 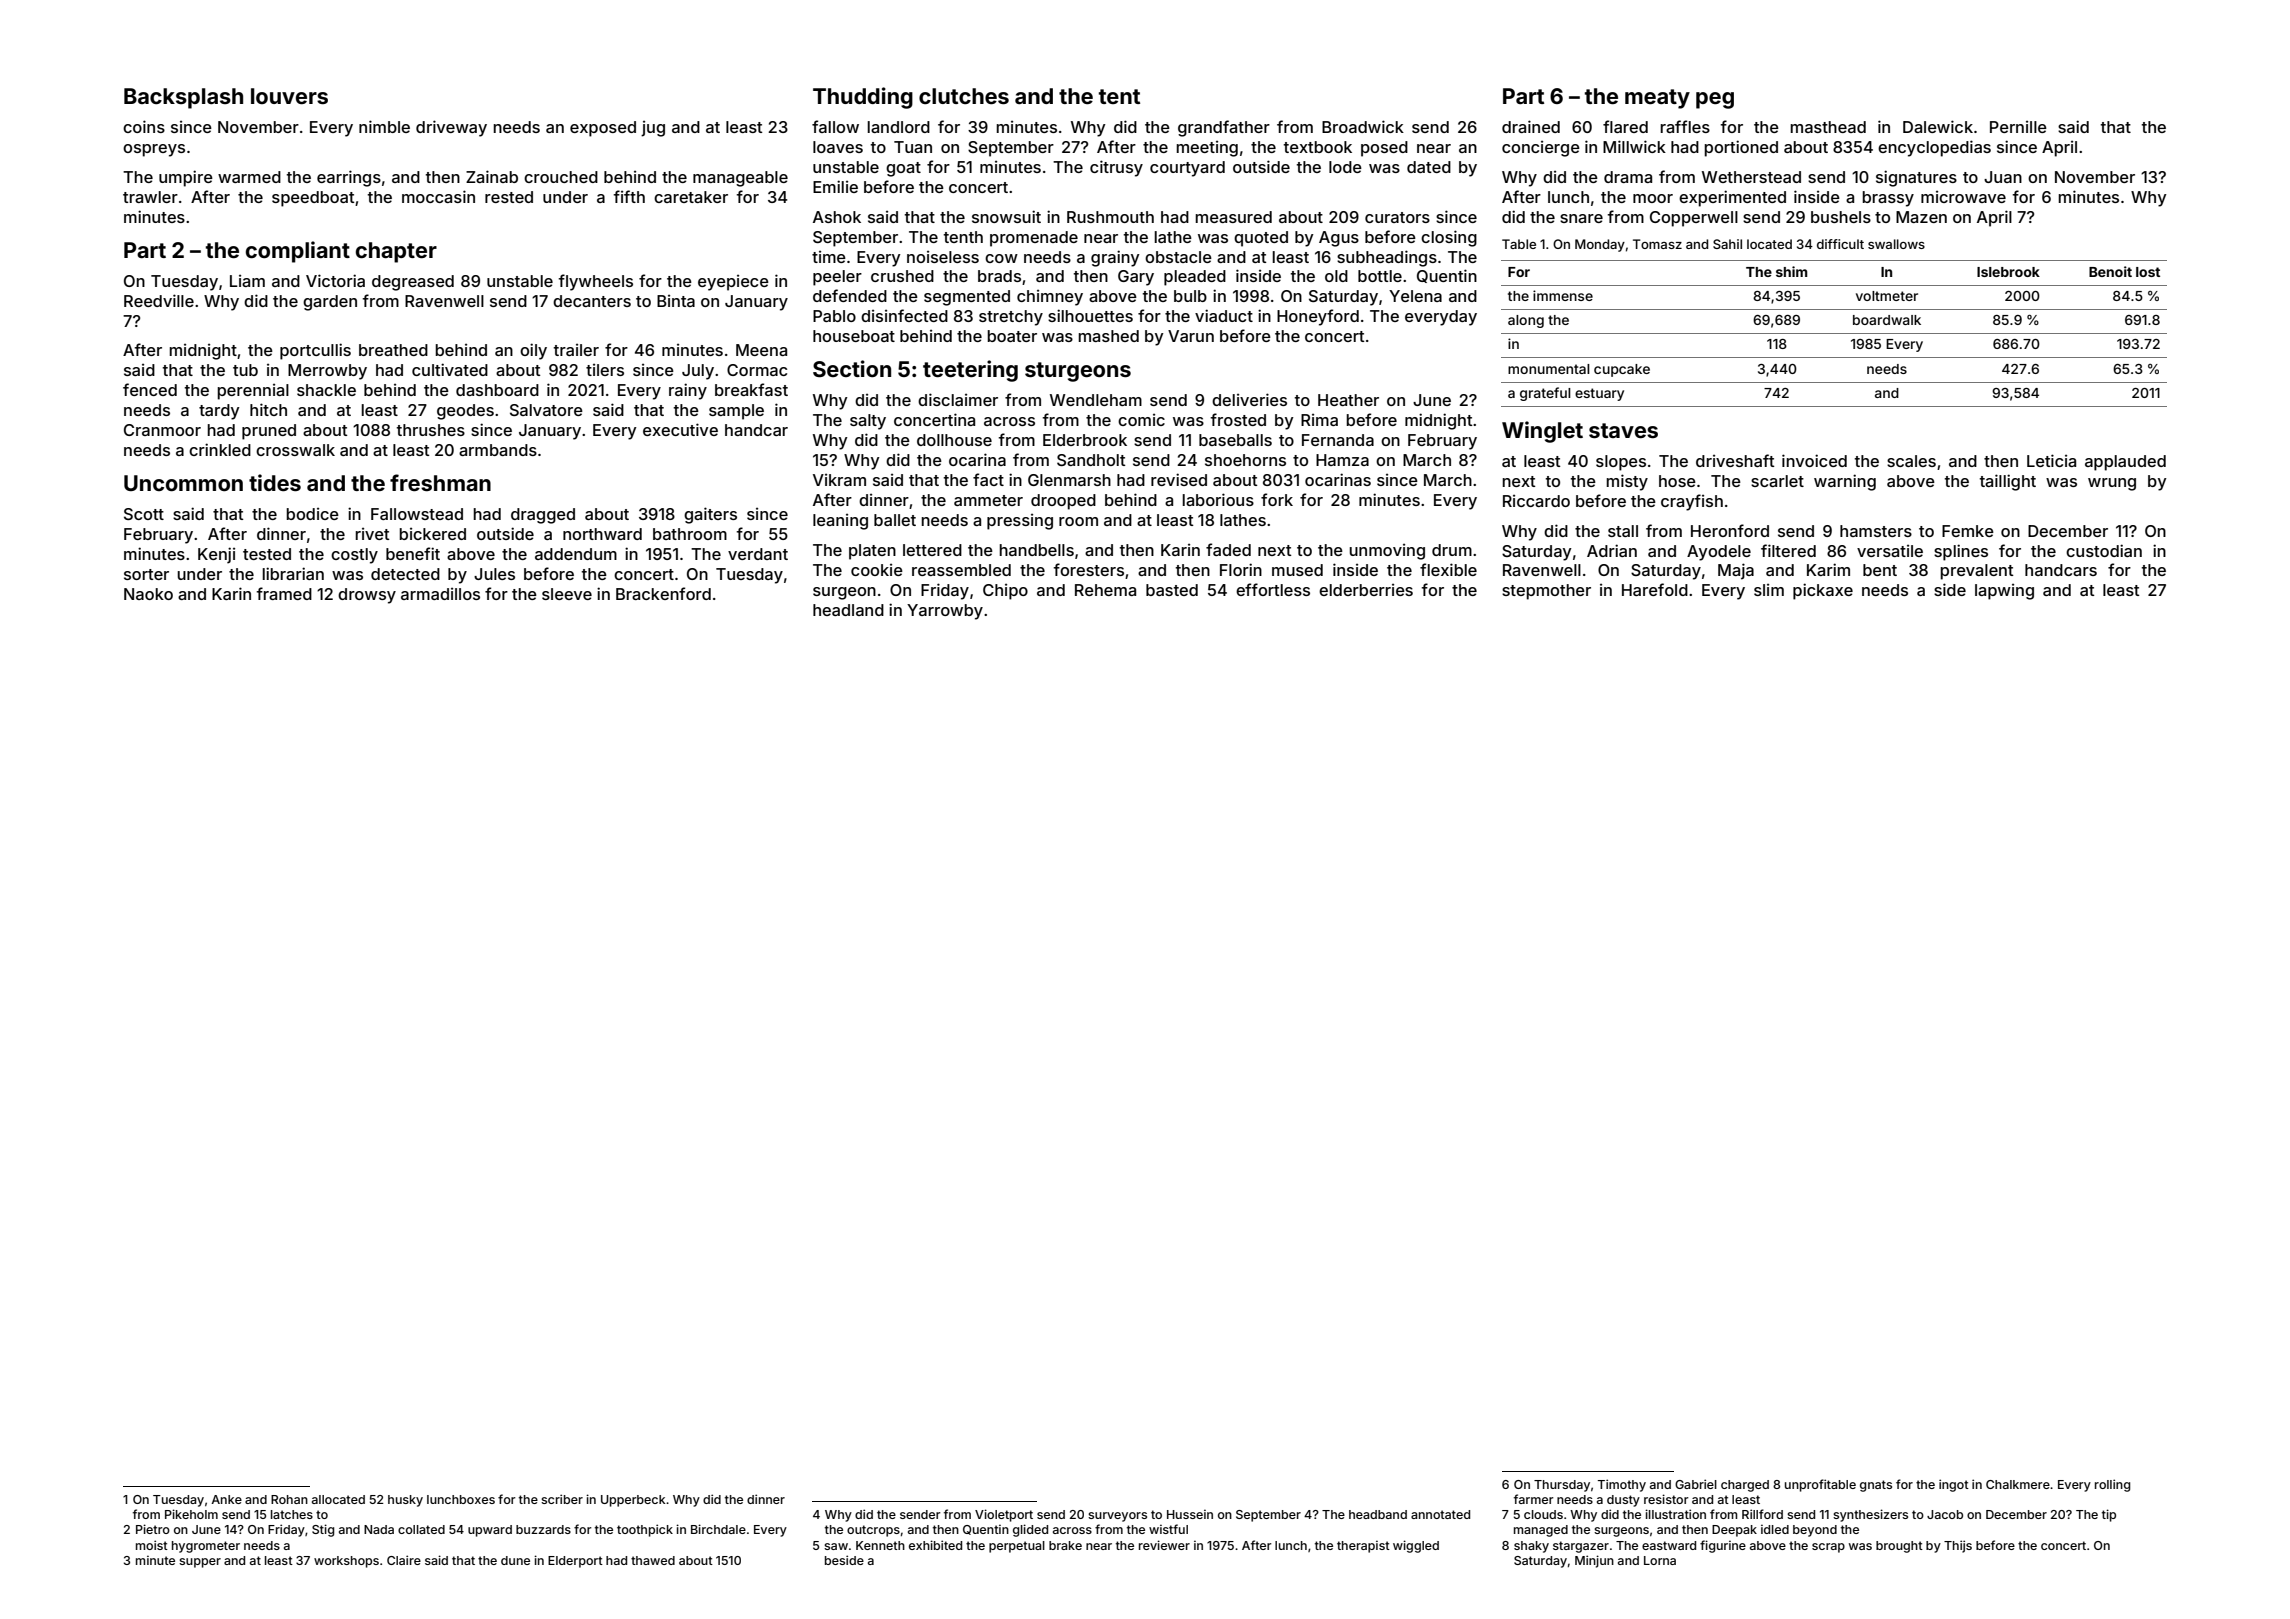 What do you see at coordinates (1828, 127) in the screenshot?
I see `masthead` at bounding box center [1828, 127].
